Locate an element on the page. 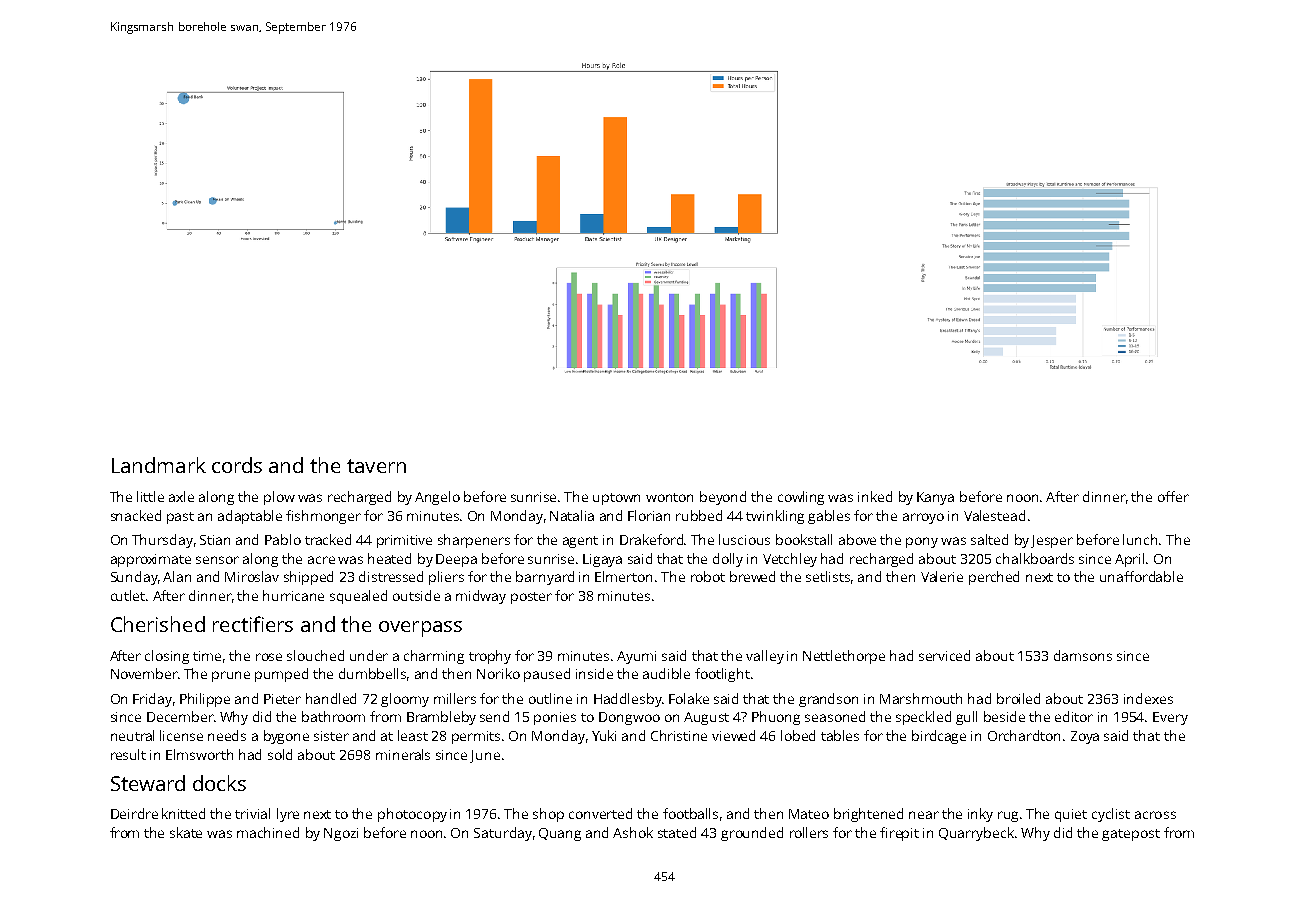 This document has width=1308, height=924. Valestead is located at coordinates (994, 515).
